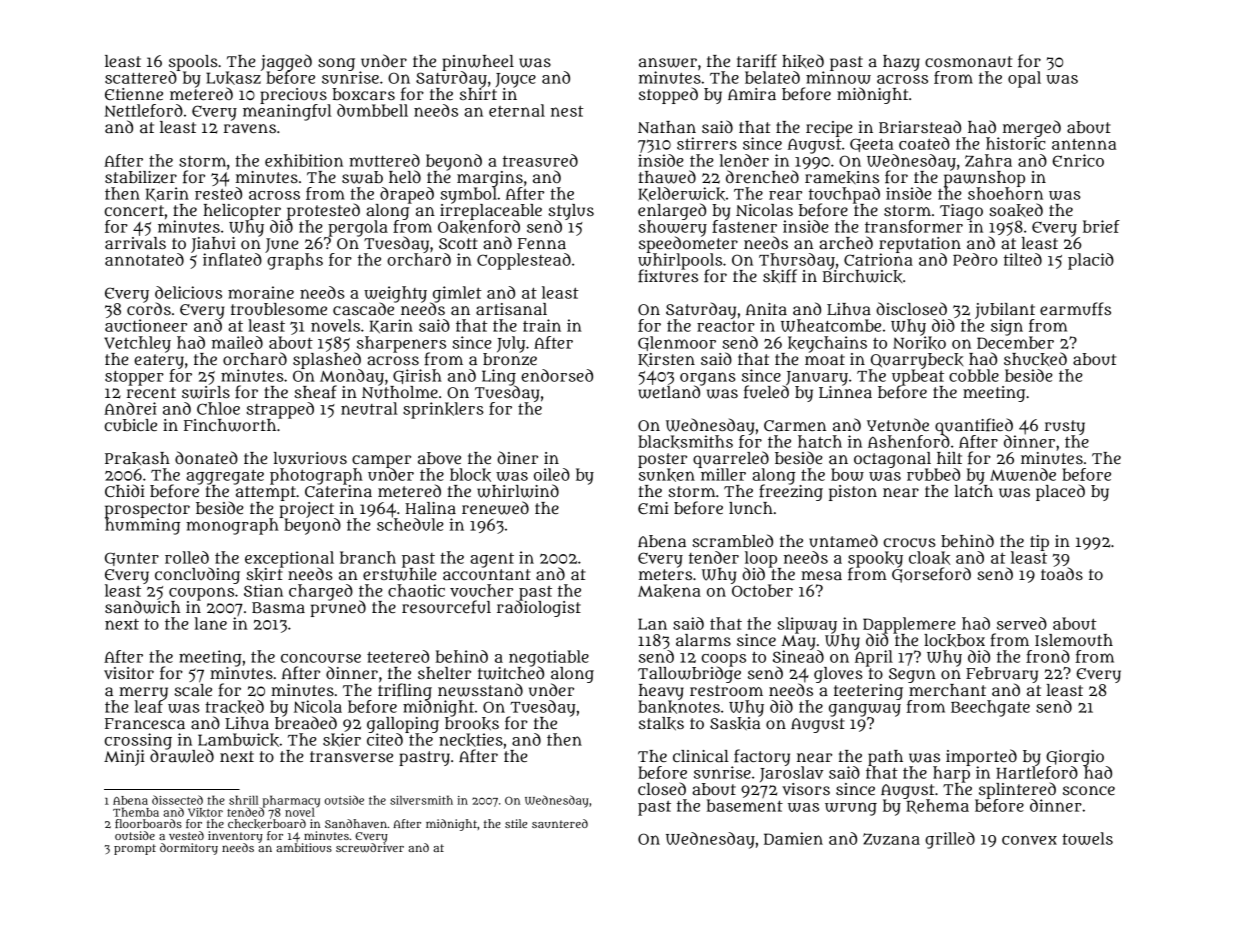  What do you see at coordinates (762, 176) in the page?
I see `drenched` at bounding box center [762, 176].
